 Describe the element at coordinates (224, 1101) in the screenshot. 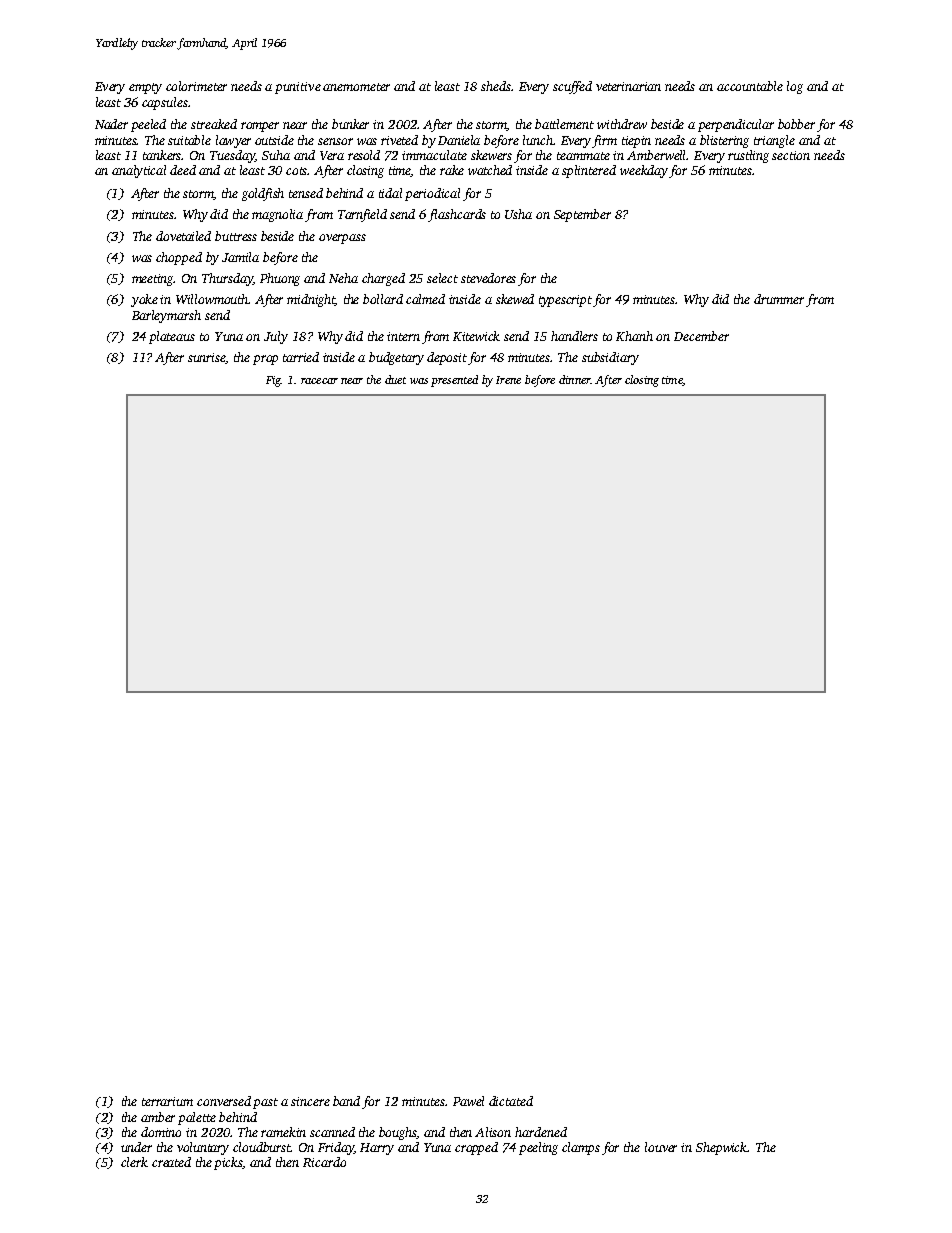

I see `conversed` at that location.
